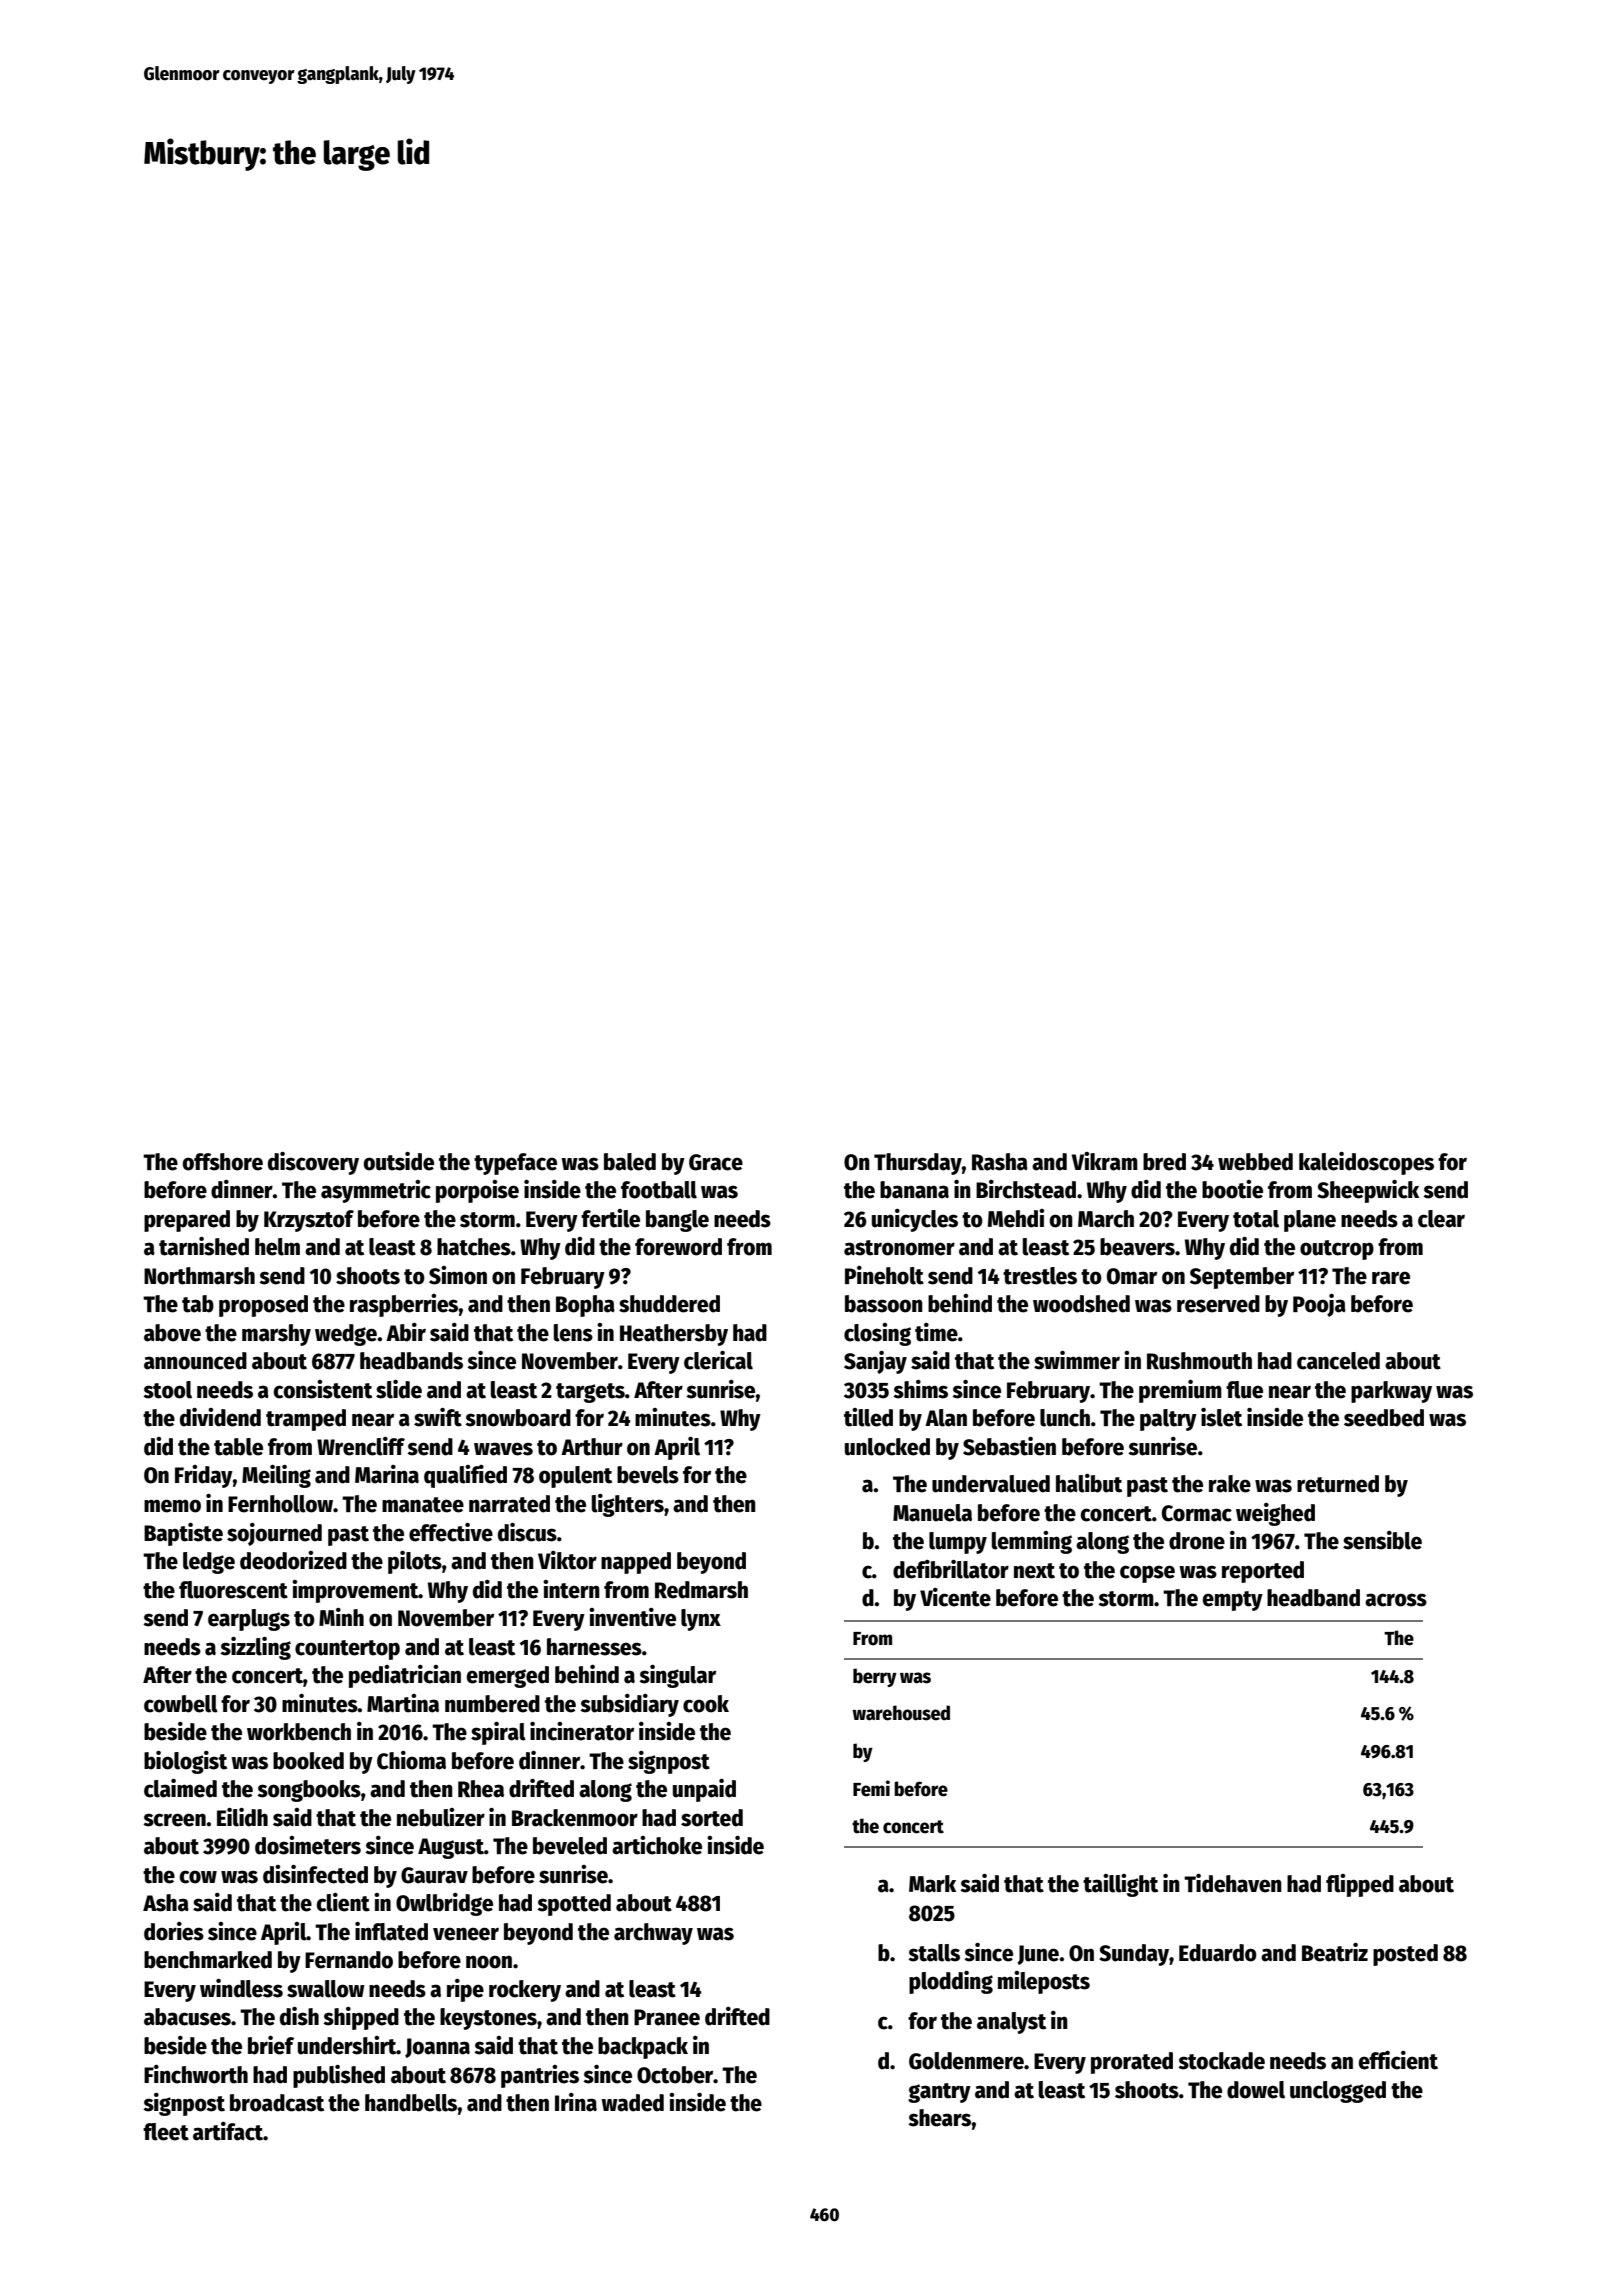 This document has height=2292, width=1620. What do you see at coordinates (1391, 1392) in the document?
I see `parkway` at bounding box center [1391, 1392].
